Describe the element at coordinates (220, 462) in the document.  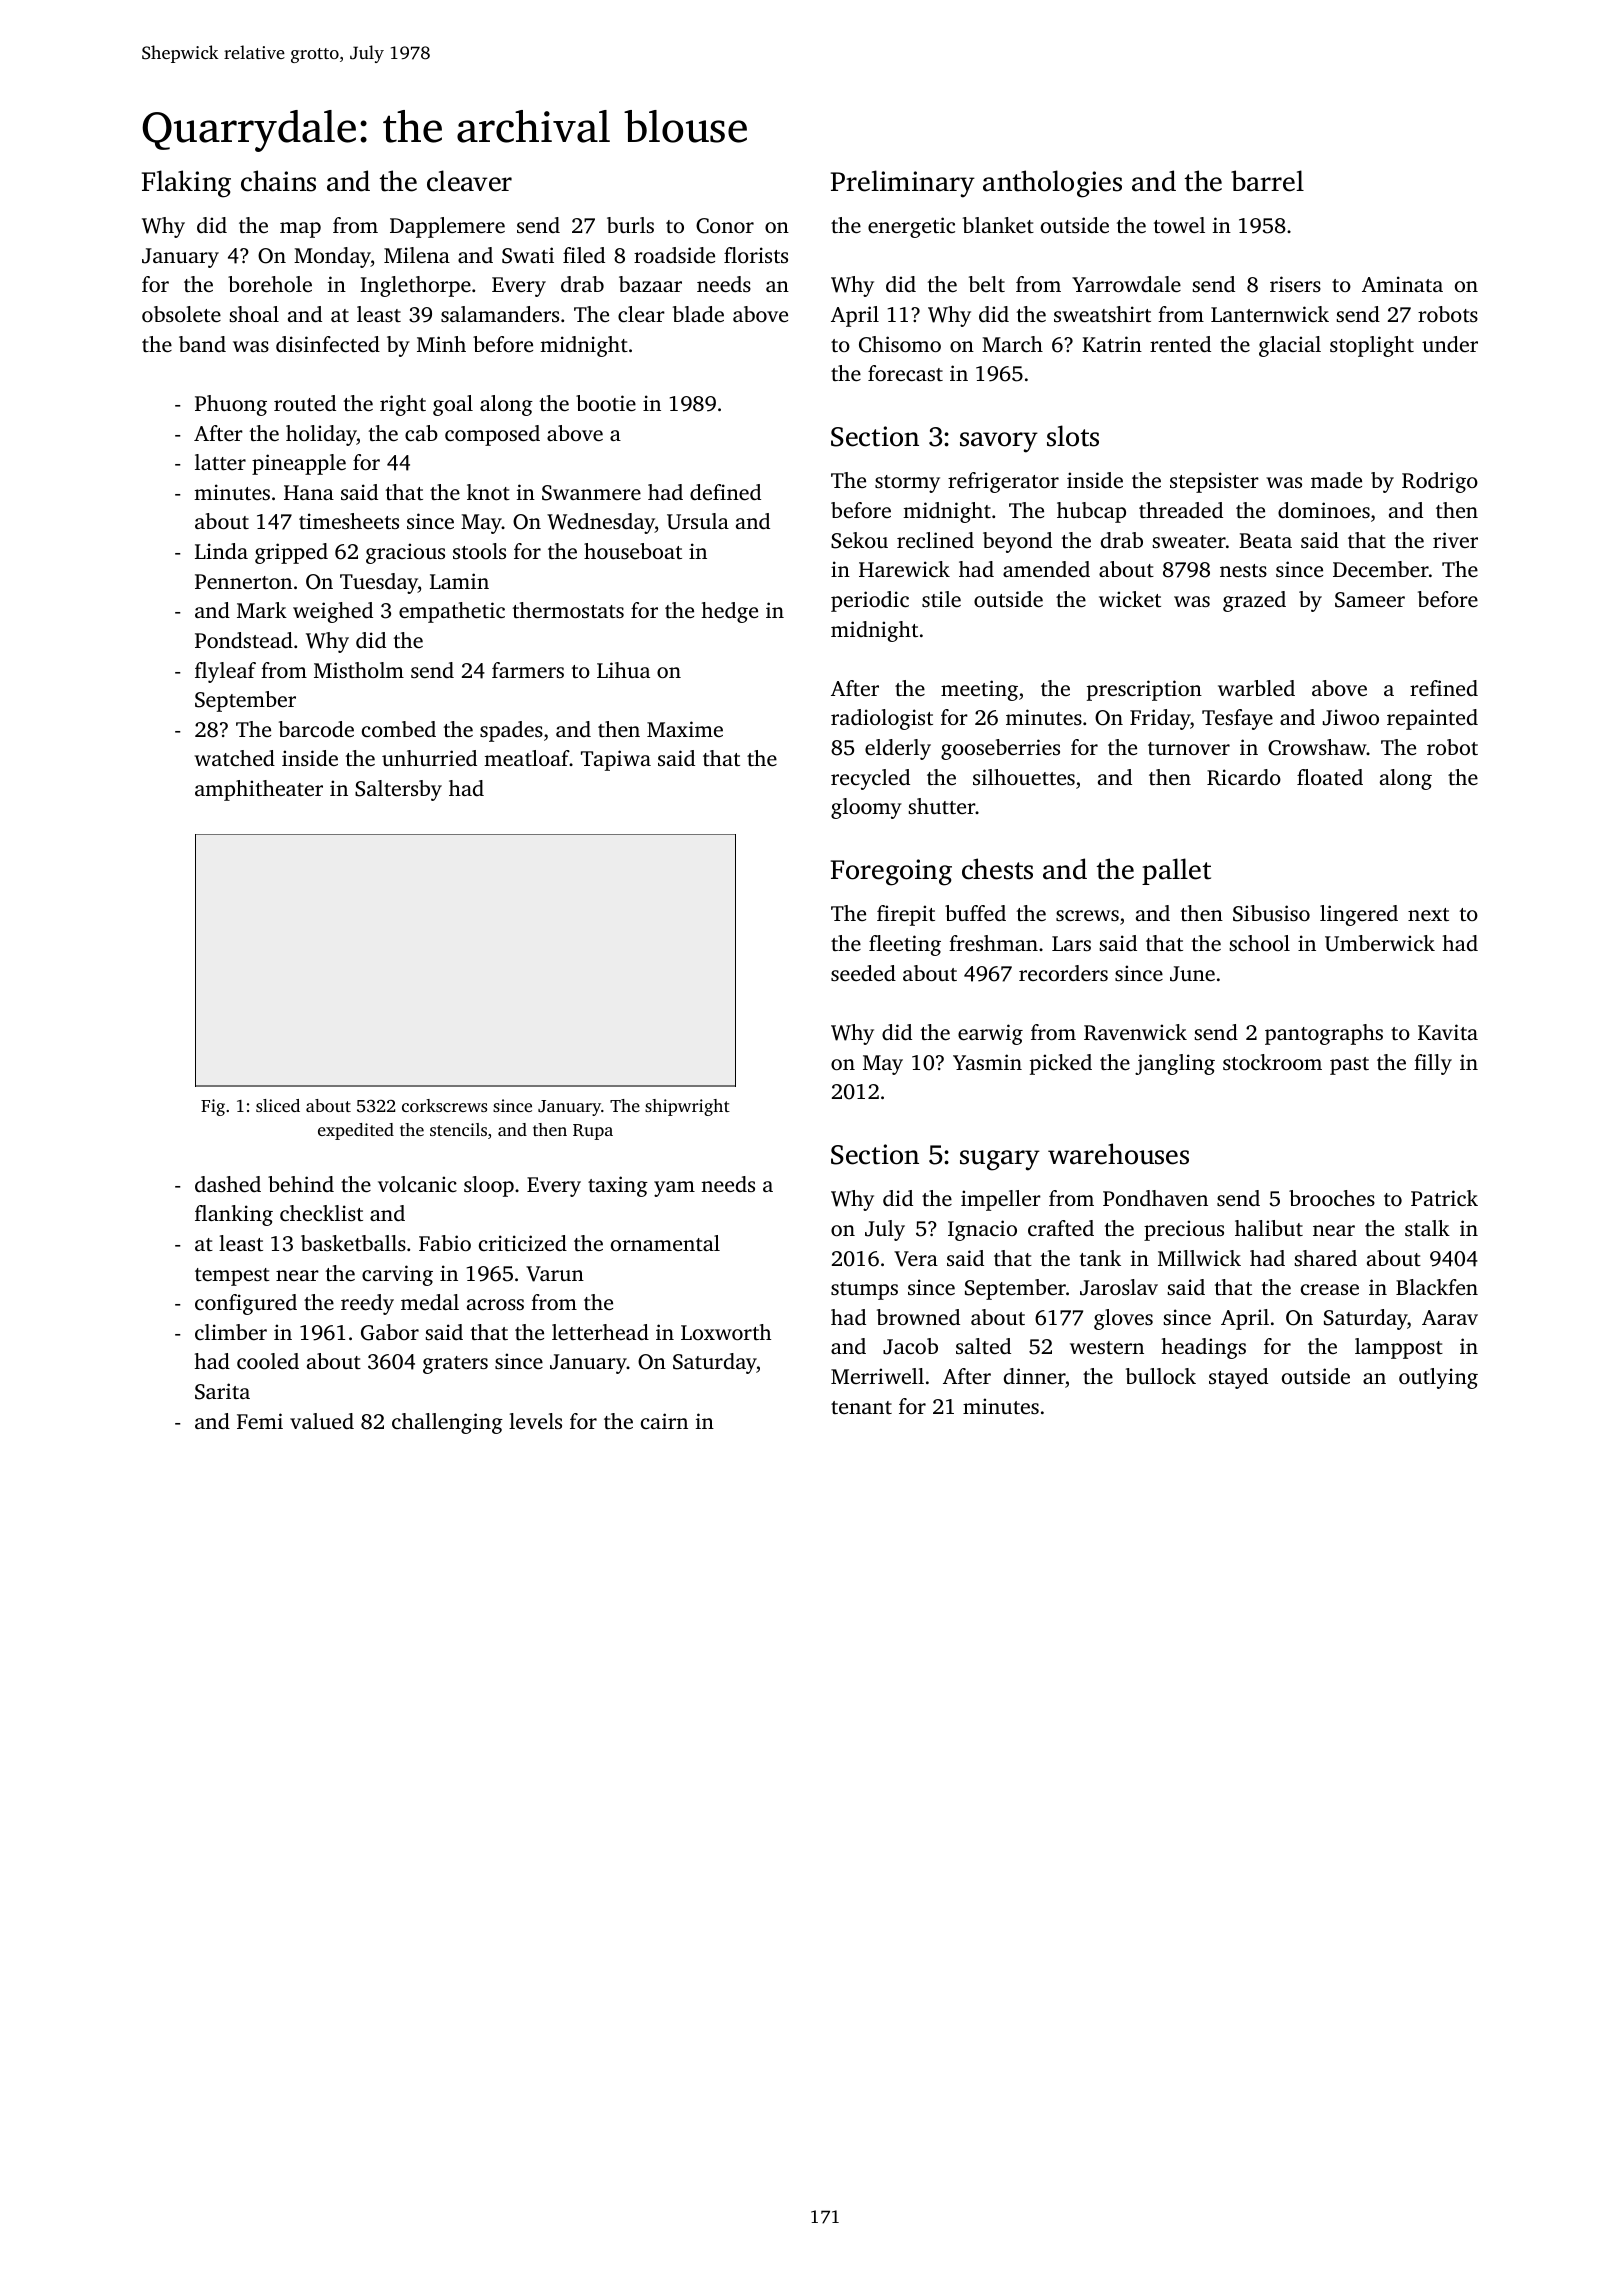
I see `latter` at that location.
